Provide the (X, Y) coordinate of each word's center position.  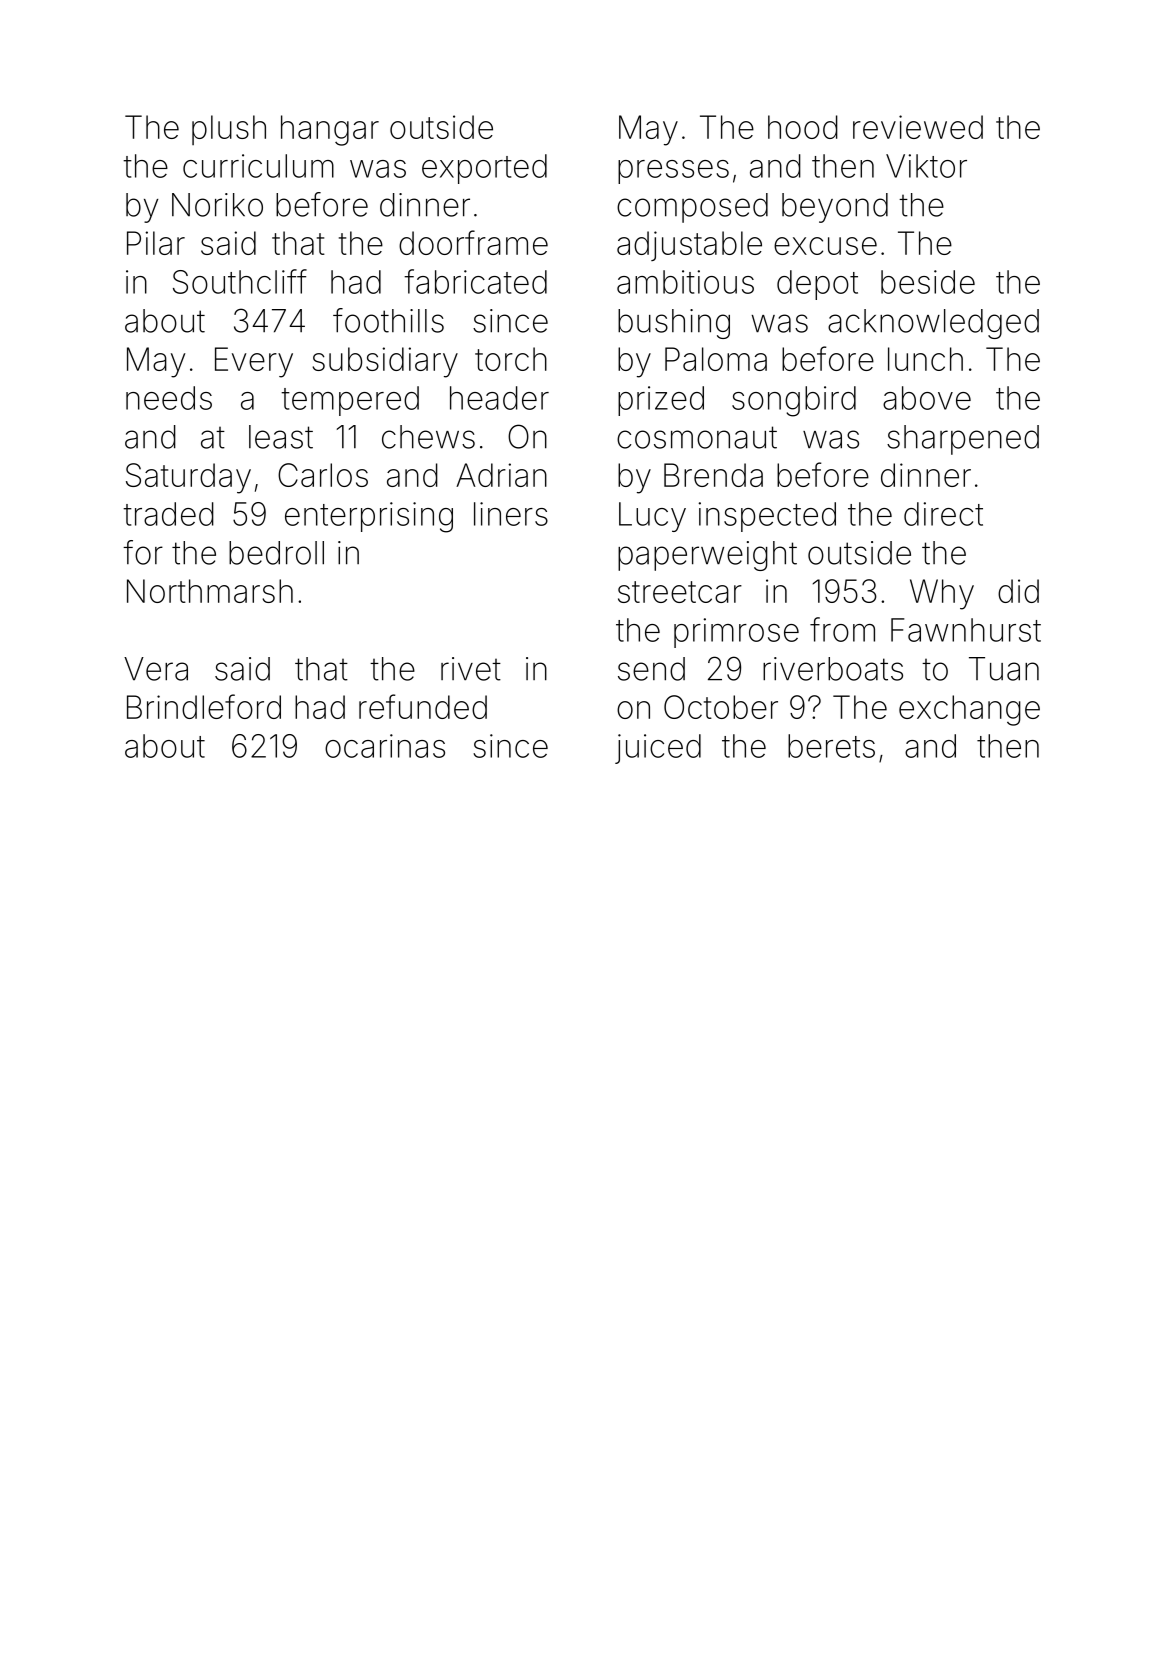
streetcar (680, 592)
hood (803, 127)
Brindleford (204, 706)
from (842, 629)
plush (229, 130)
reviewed (918, 127)
